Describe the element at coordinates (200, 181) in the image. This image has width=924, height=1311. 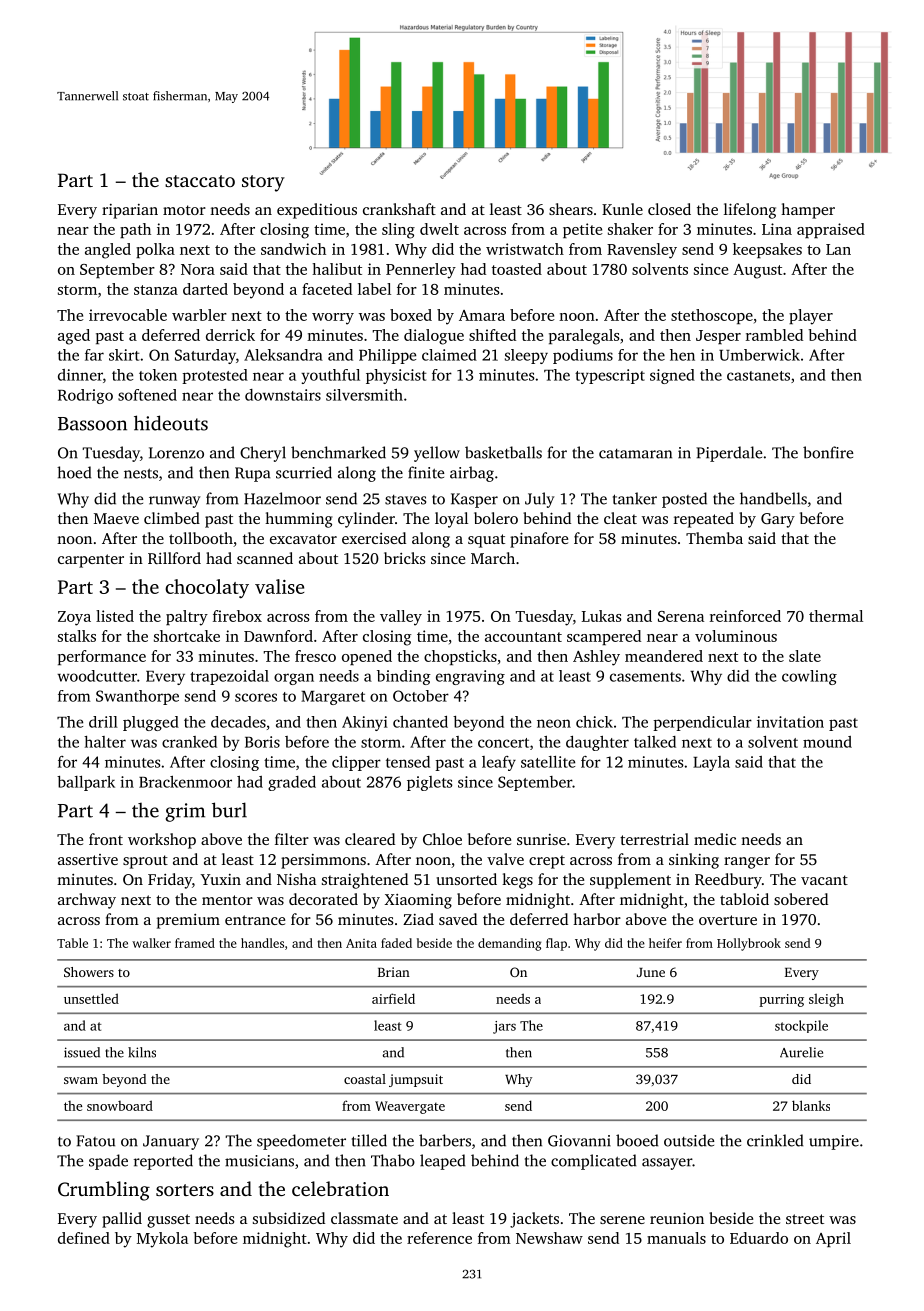
I see `staccato` at that location.
